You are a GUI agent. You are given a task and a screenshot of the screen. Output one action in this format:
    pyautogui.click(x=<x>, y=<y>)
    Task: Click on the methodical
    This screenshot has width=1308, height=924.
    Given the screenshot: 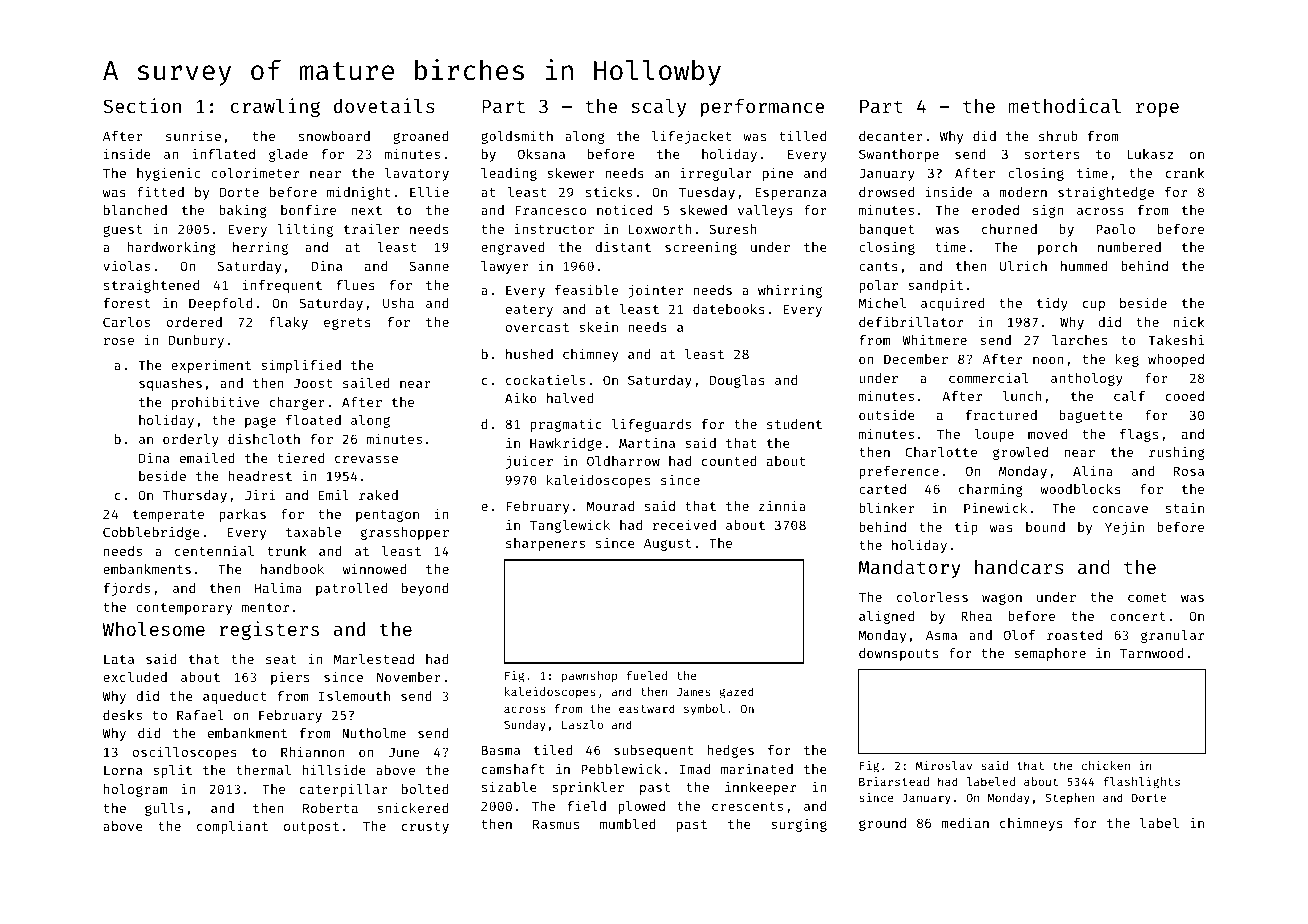 What is the action you would take?
    pyautogui.click(x=1064, y=105)
